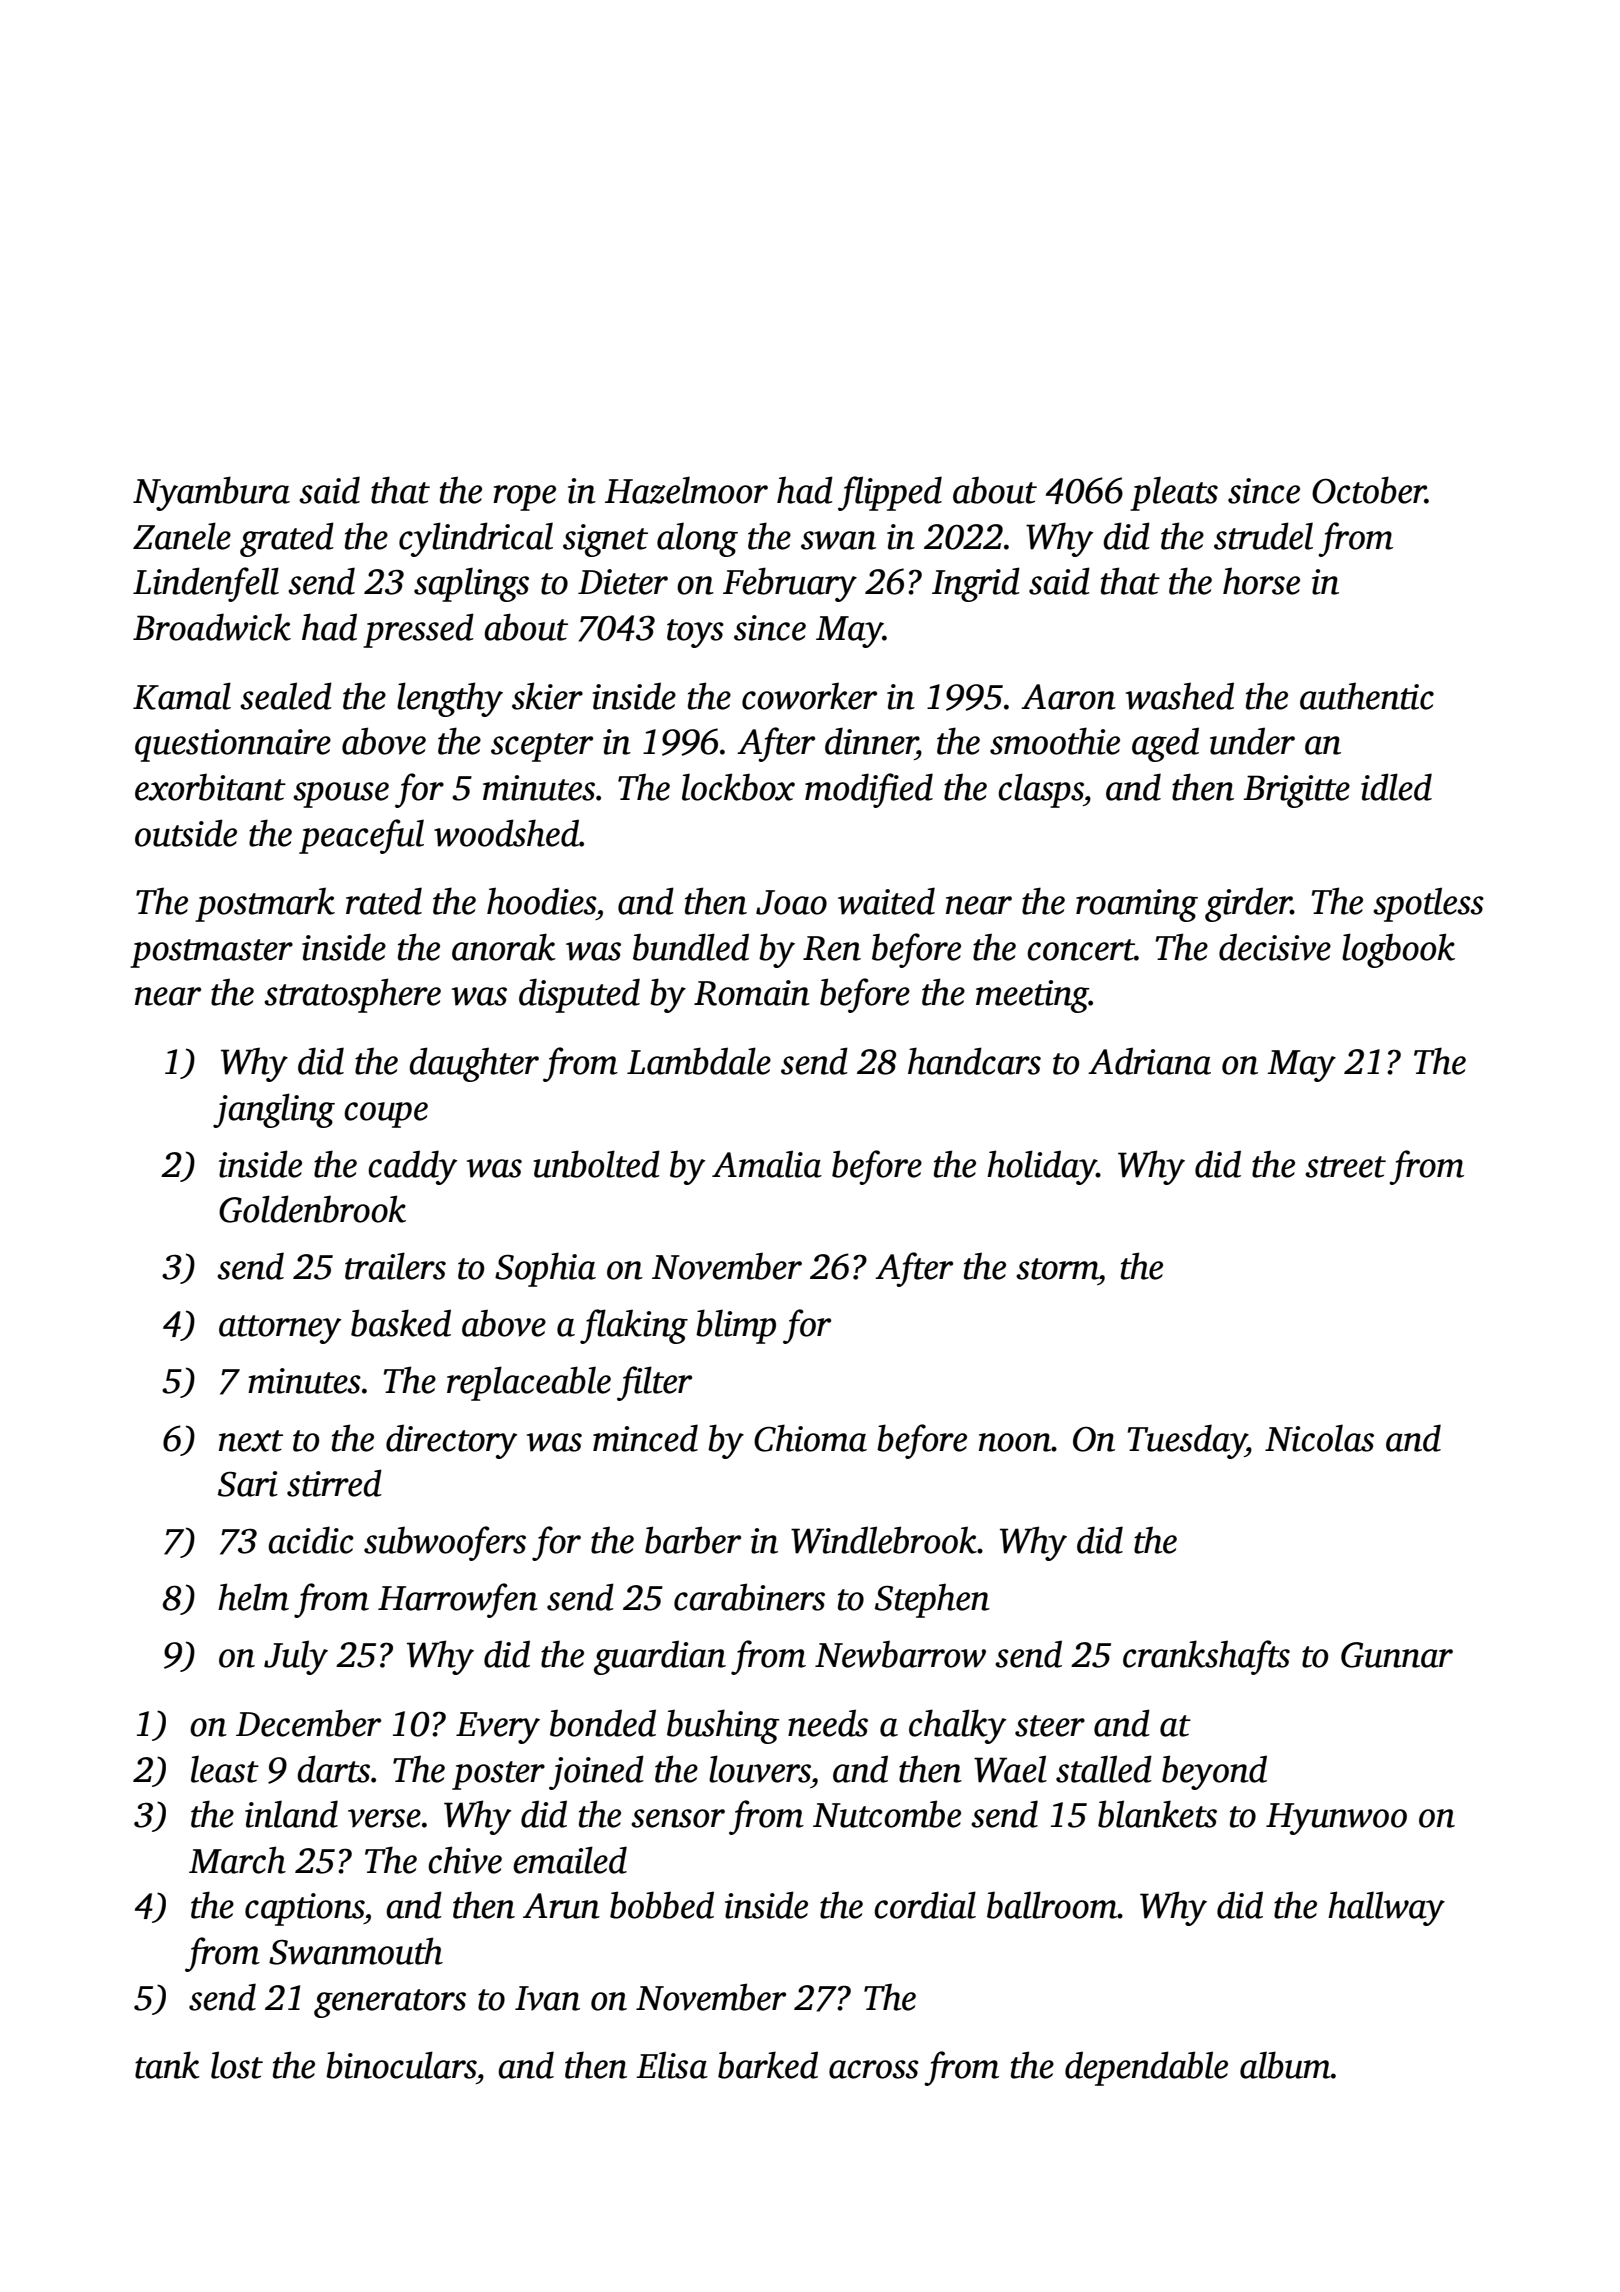  What do you see at coordinates (333, 1769) in the screenshot?
I see `darts` at bounding box center [333, 1769].
